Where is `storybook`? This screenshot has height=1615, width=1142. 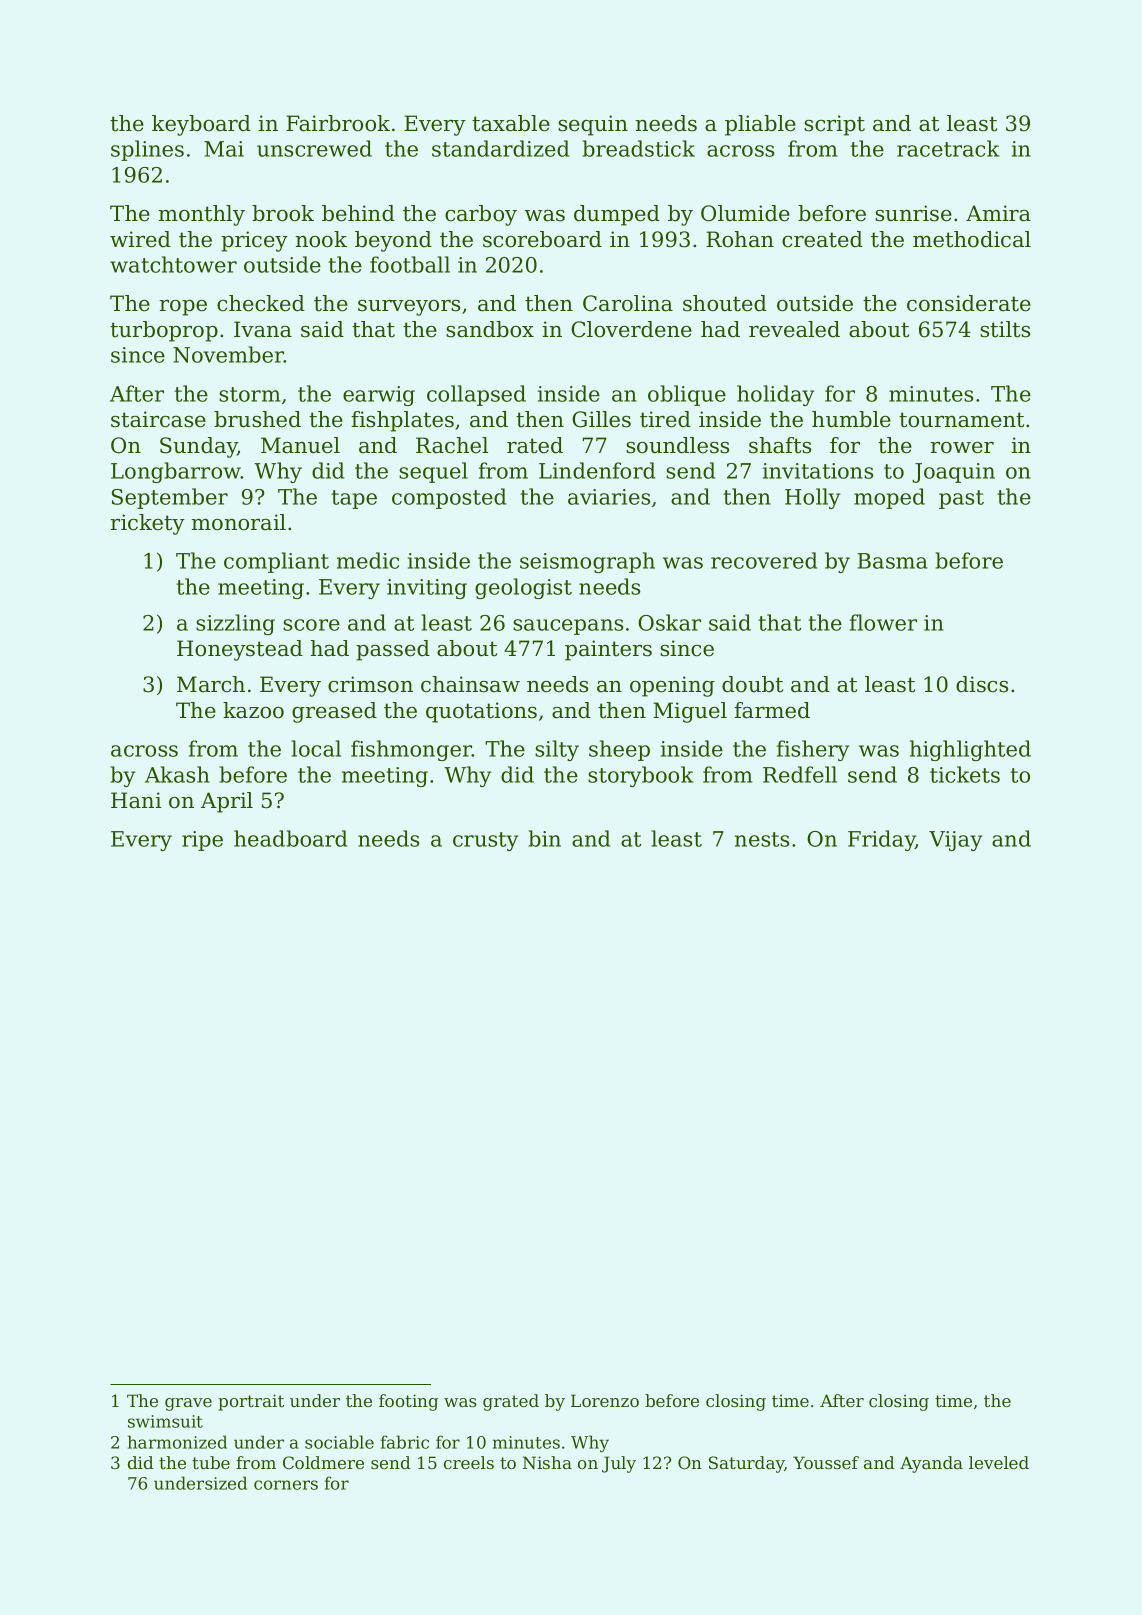
storybook is located at coordinates (641, 776).
